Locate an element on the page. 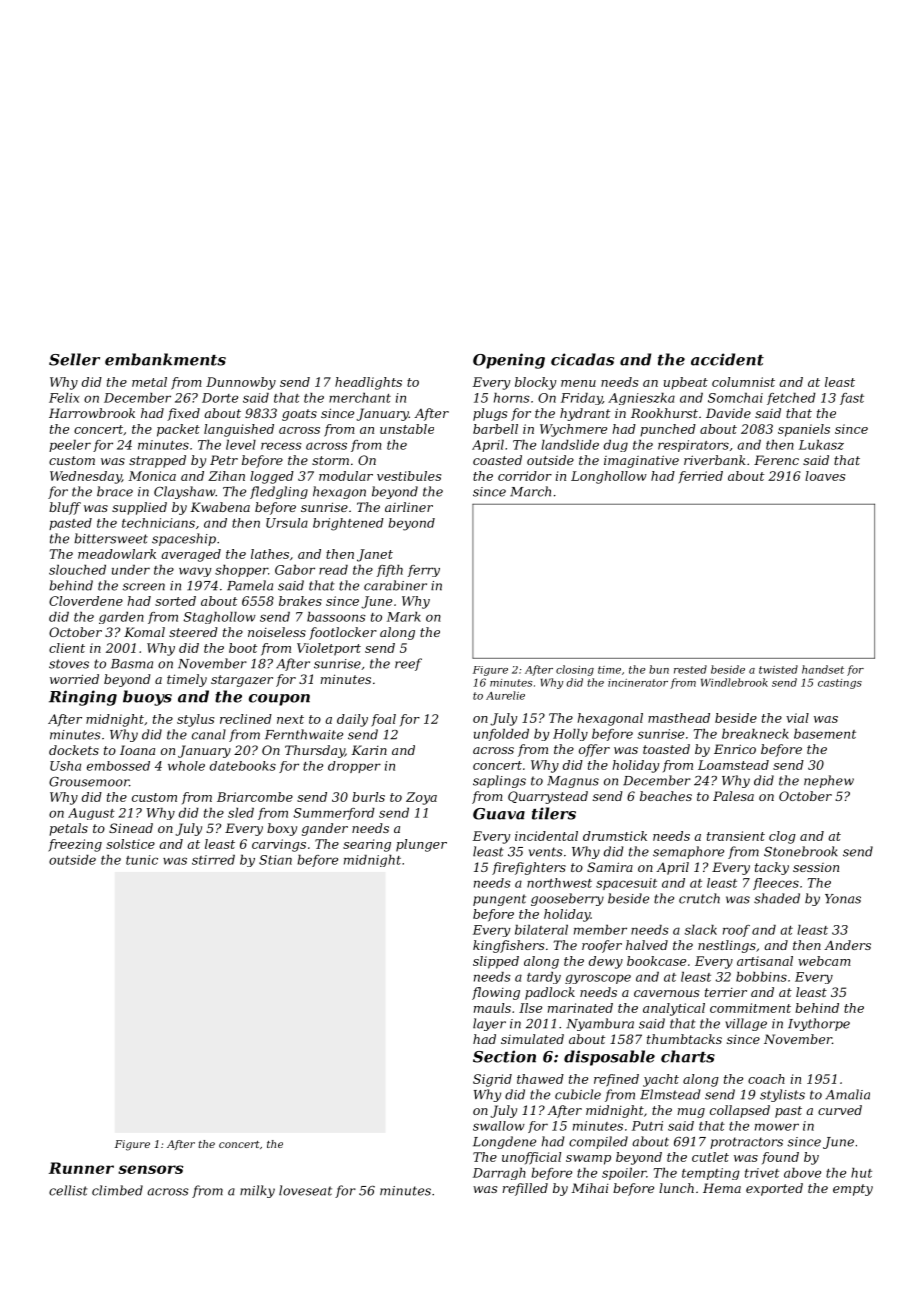  searing is located at coordinates (367, 845).
